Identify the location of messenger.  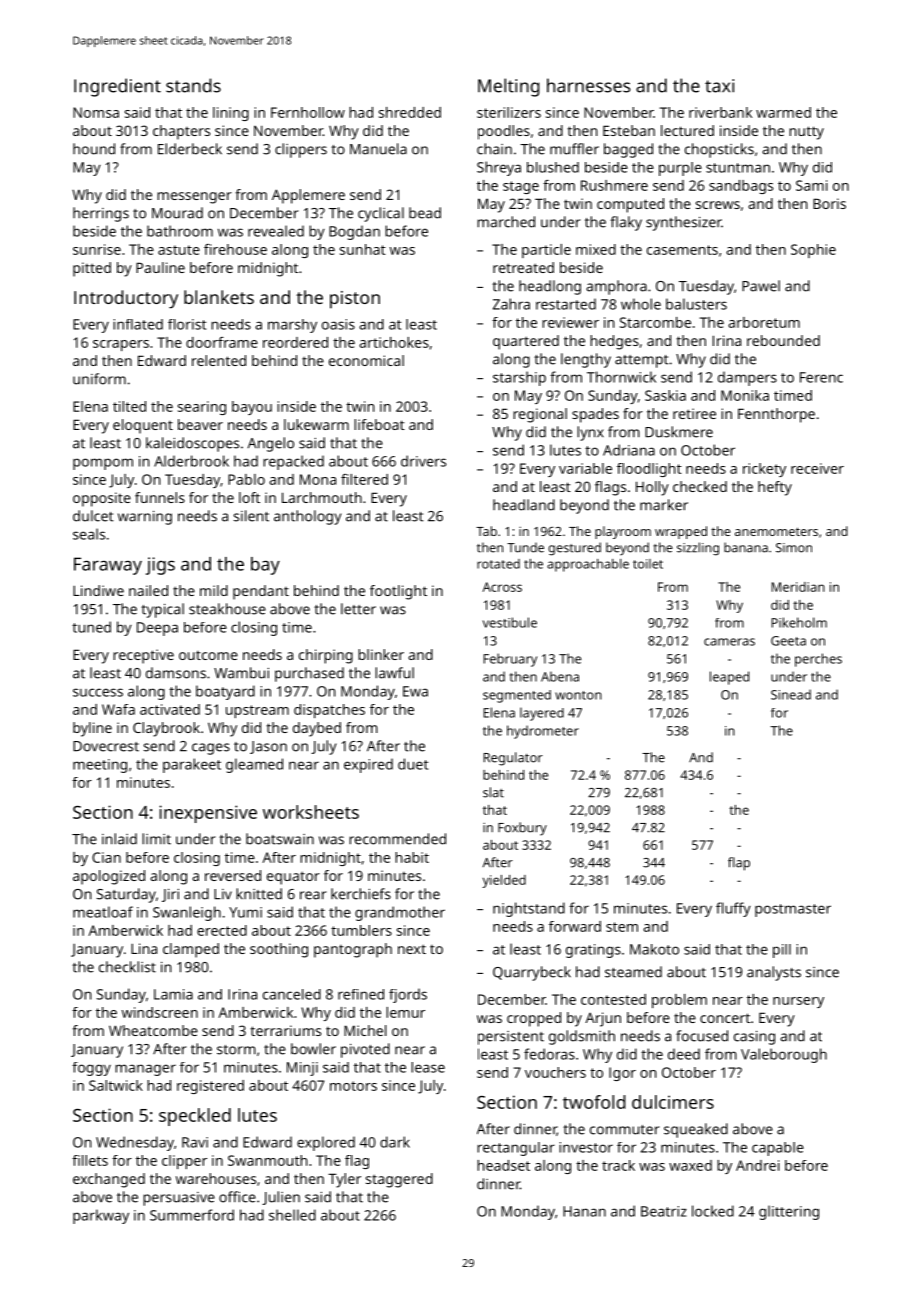
(194, 198).
